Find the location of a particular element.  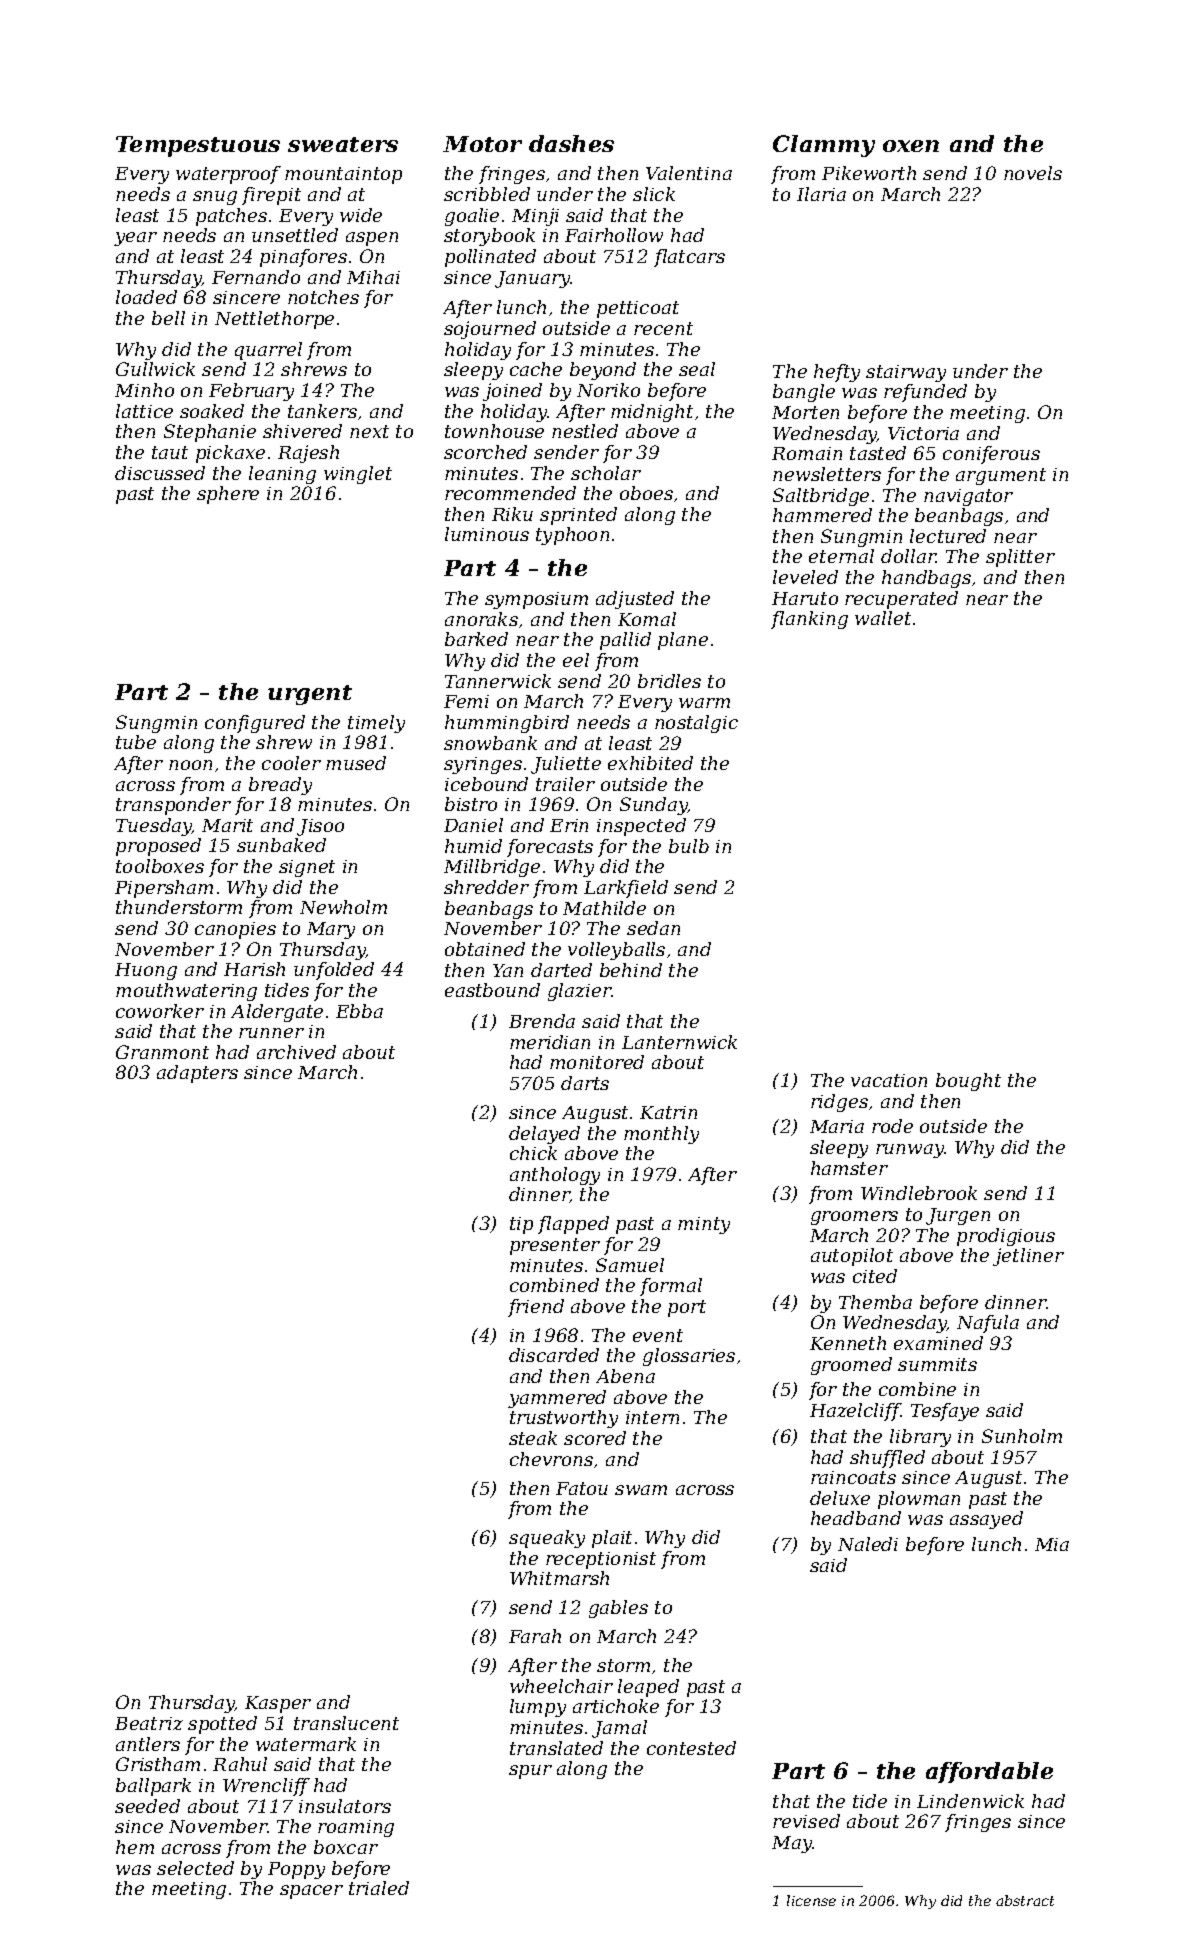

friend is located at coordinates (536, 1308).
